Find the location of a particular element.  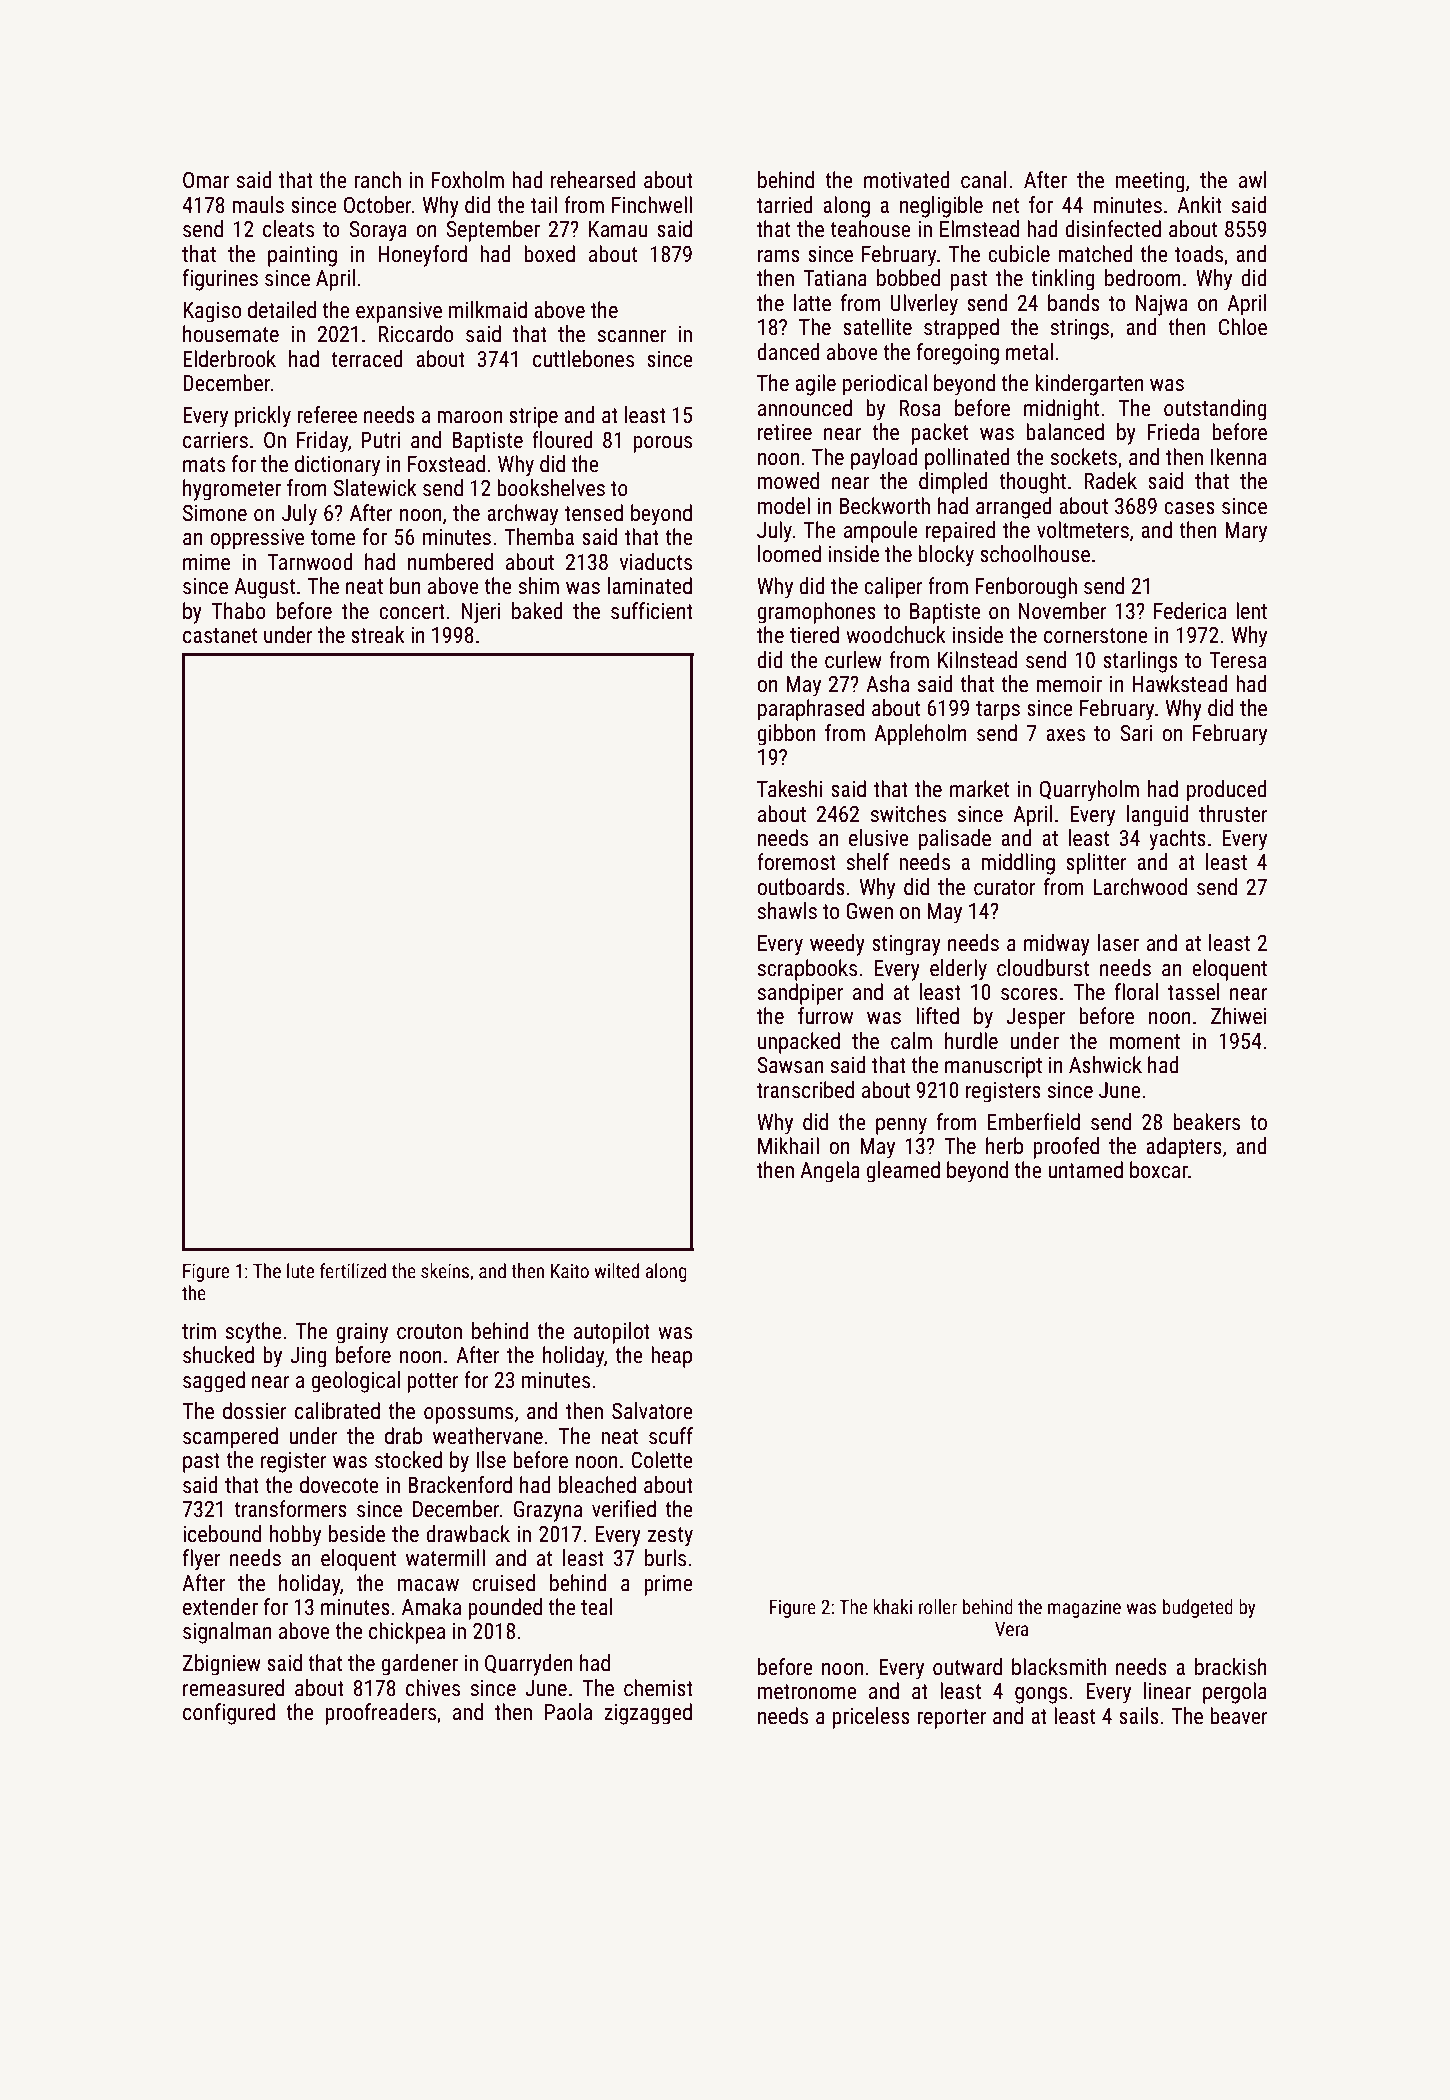

Teresa is located at coordinates (1238, 660).
